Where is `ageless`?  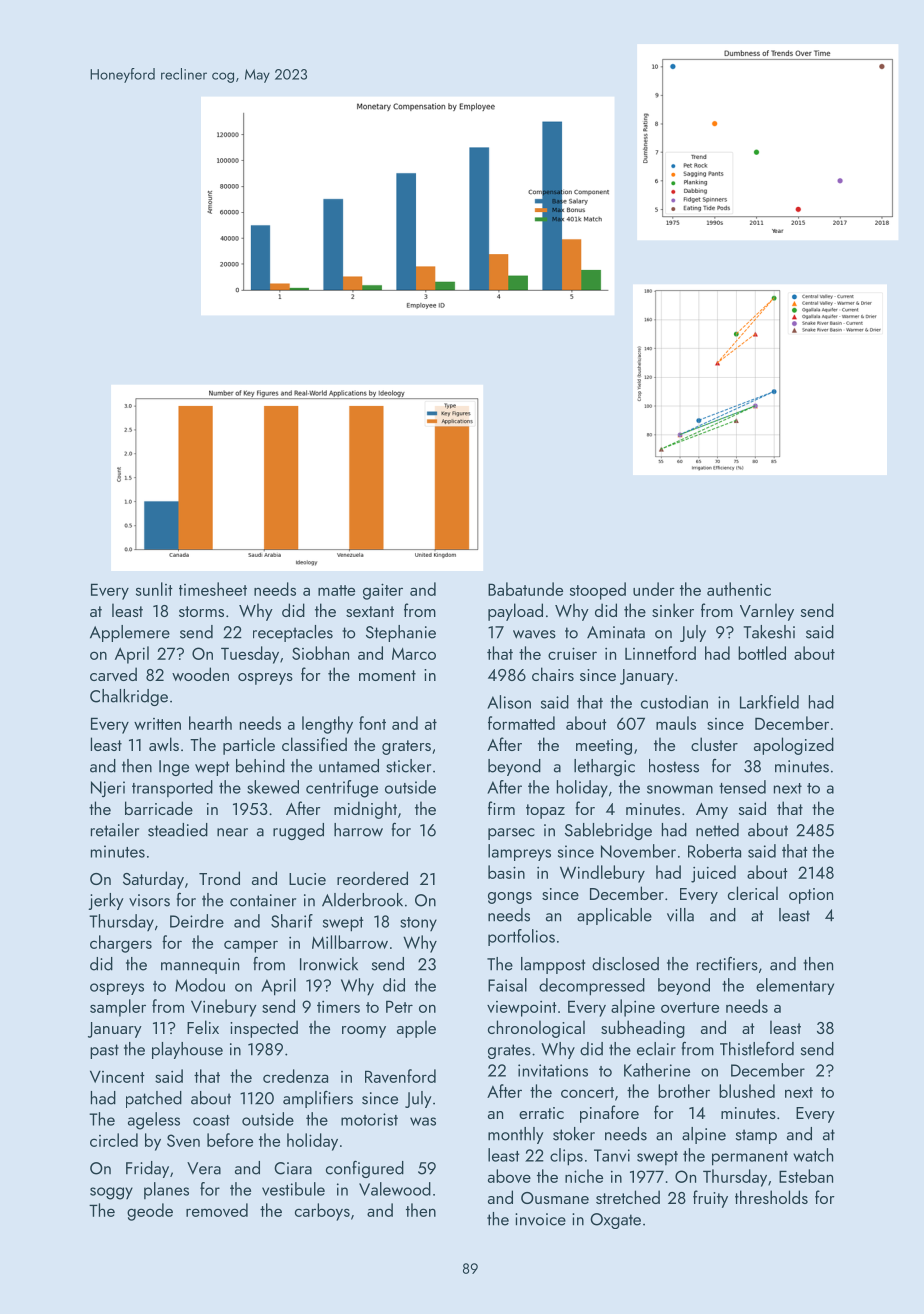 ageless is located at coordinates (154, 1121).
